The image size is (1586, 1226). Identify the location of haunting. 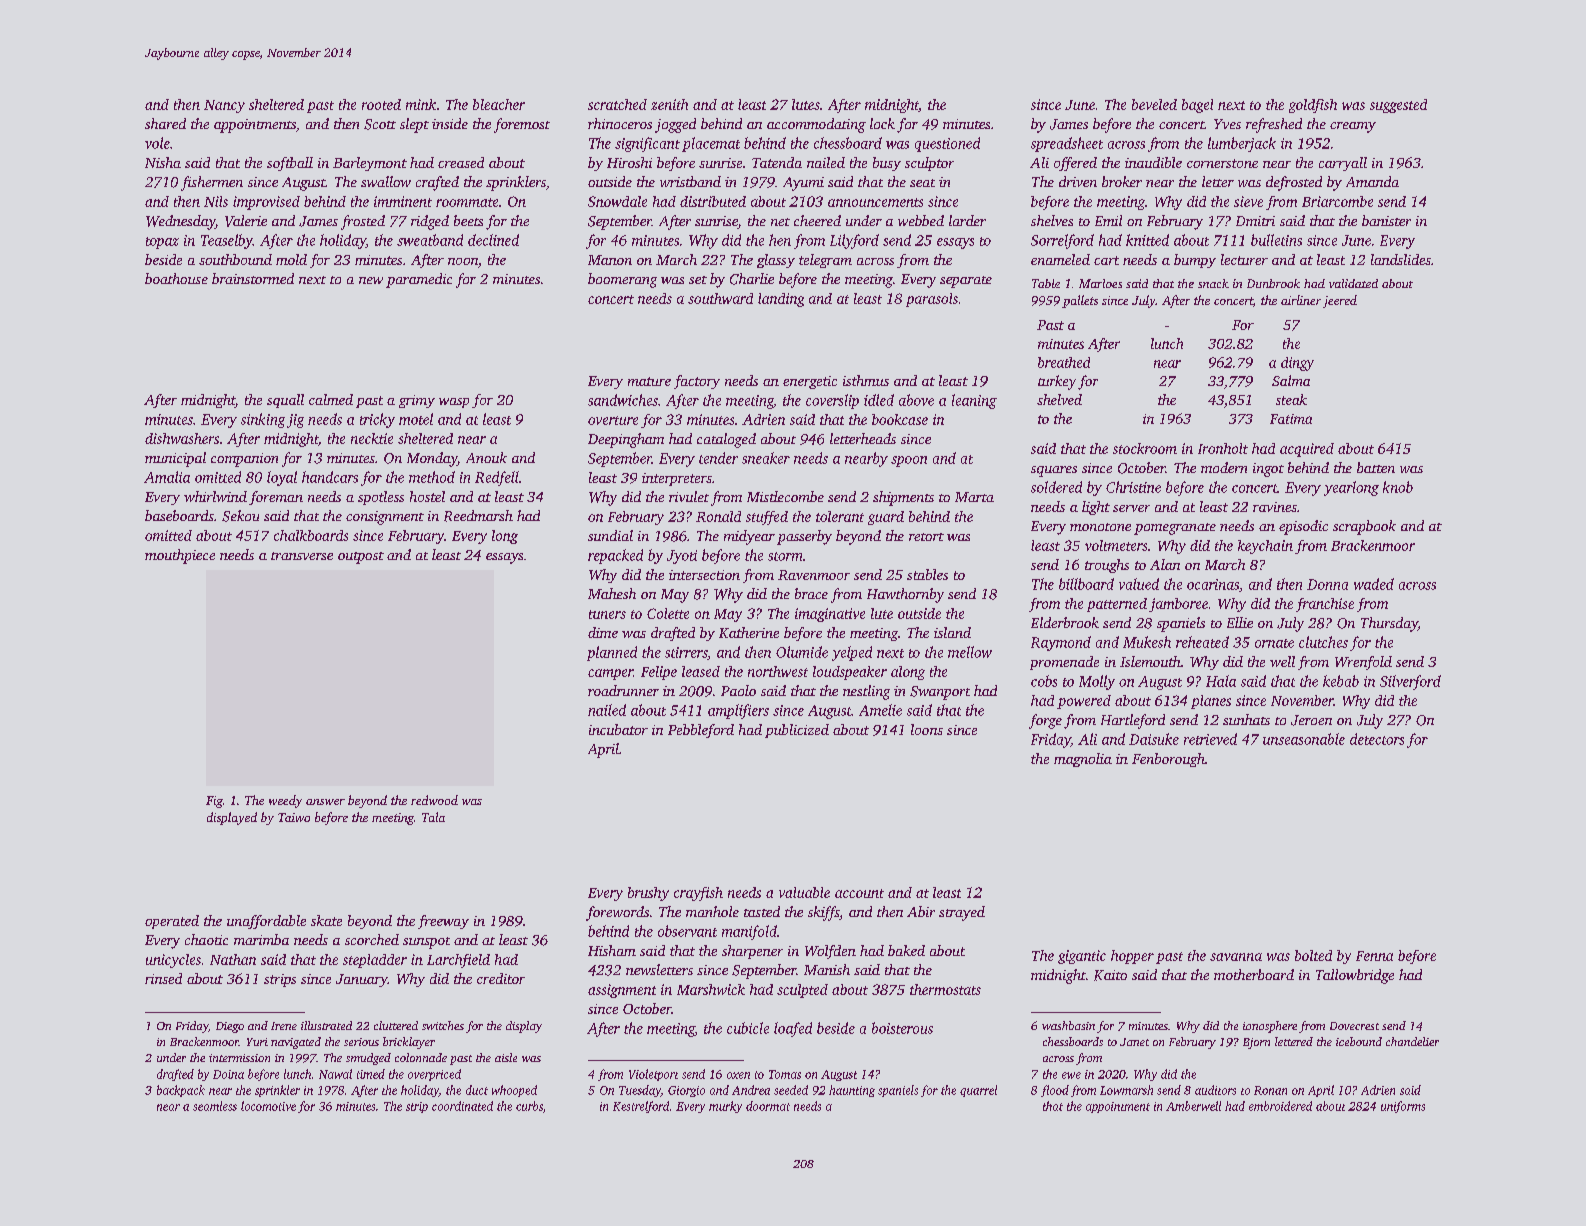
(852, 1091).
